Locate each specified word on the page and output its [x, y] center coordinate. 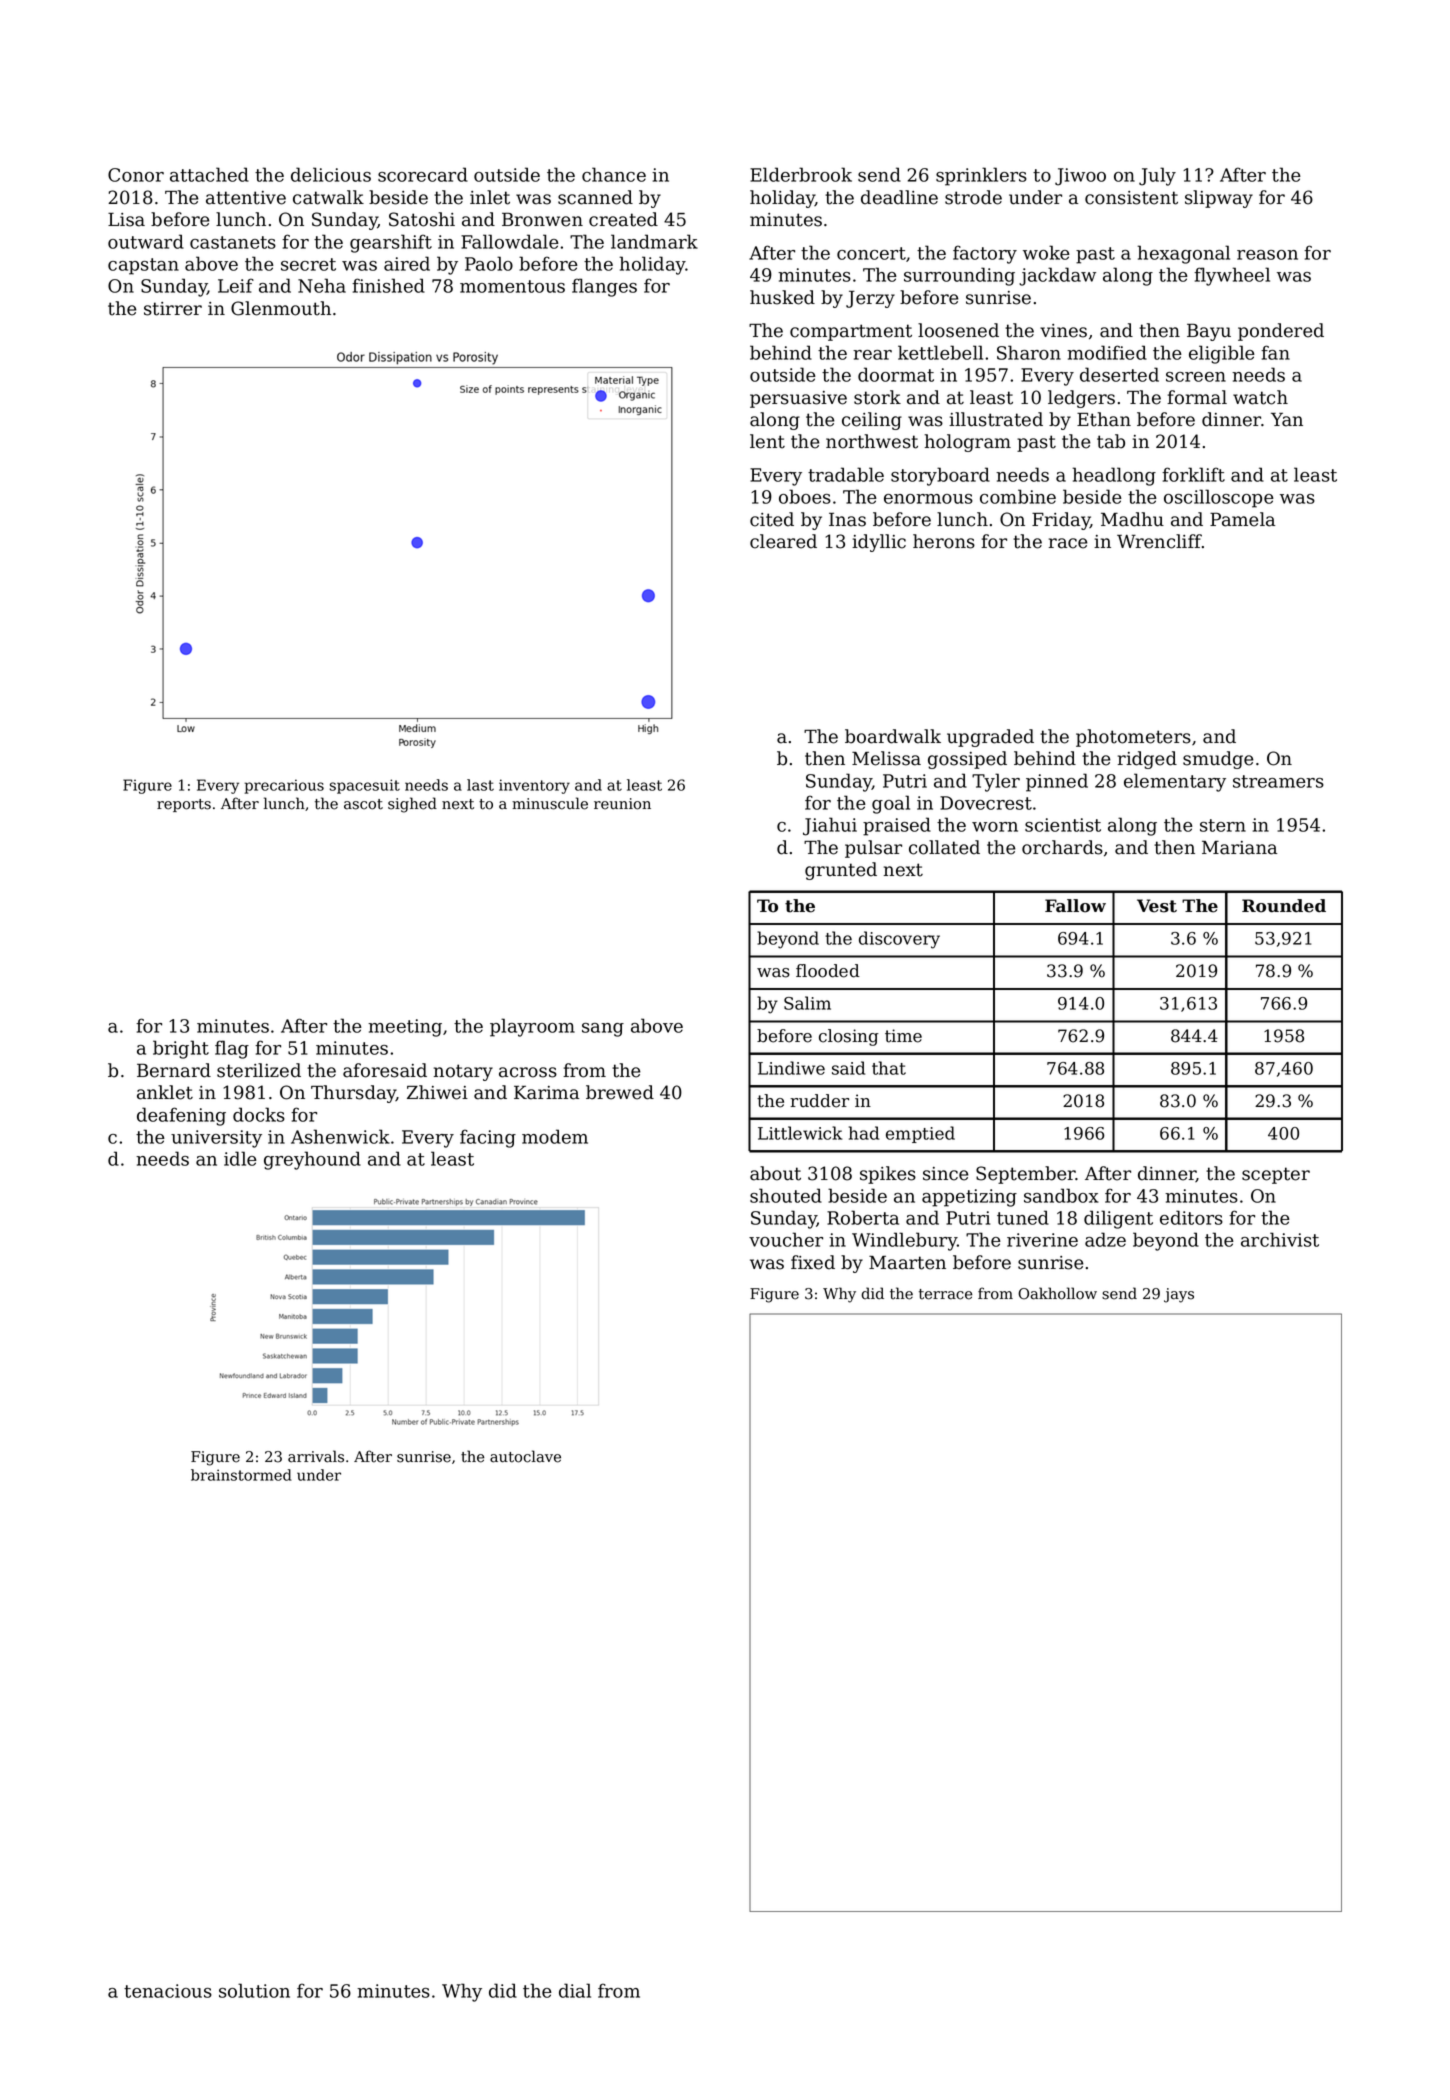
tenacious [168, 1991]
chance [614, 174]
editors [1191, 1217]
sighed [412, 805]
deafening [181, 1116]
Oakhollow [1057, 1293]
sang [603, 1030]
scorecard [423, 174]
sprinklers [981, 176]
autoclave [525, 1456]
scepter [1276, 1175]
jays [1179, 1295]
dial [575, 1990]
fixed [813, 1262]
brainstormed [241, 1475]
